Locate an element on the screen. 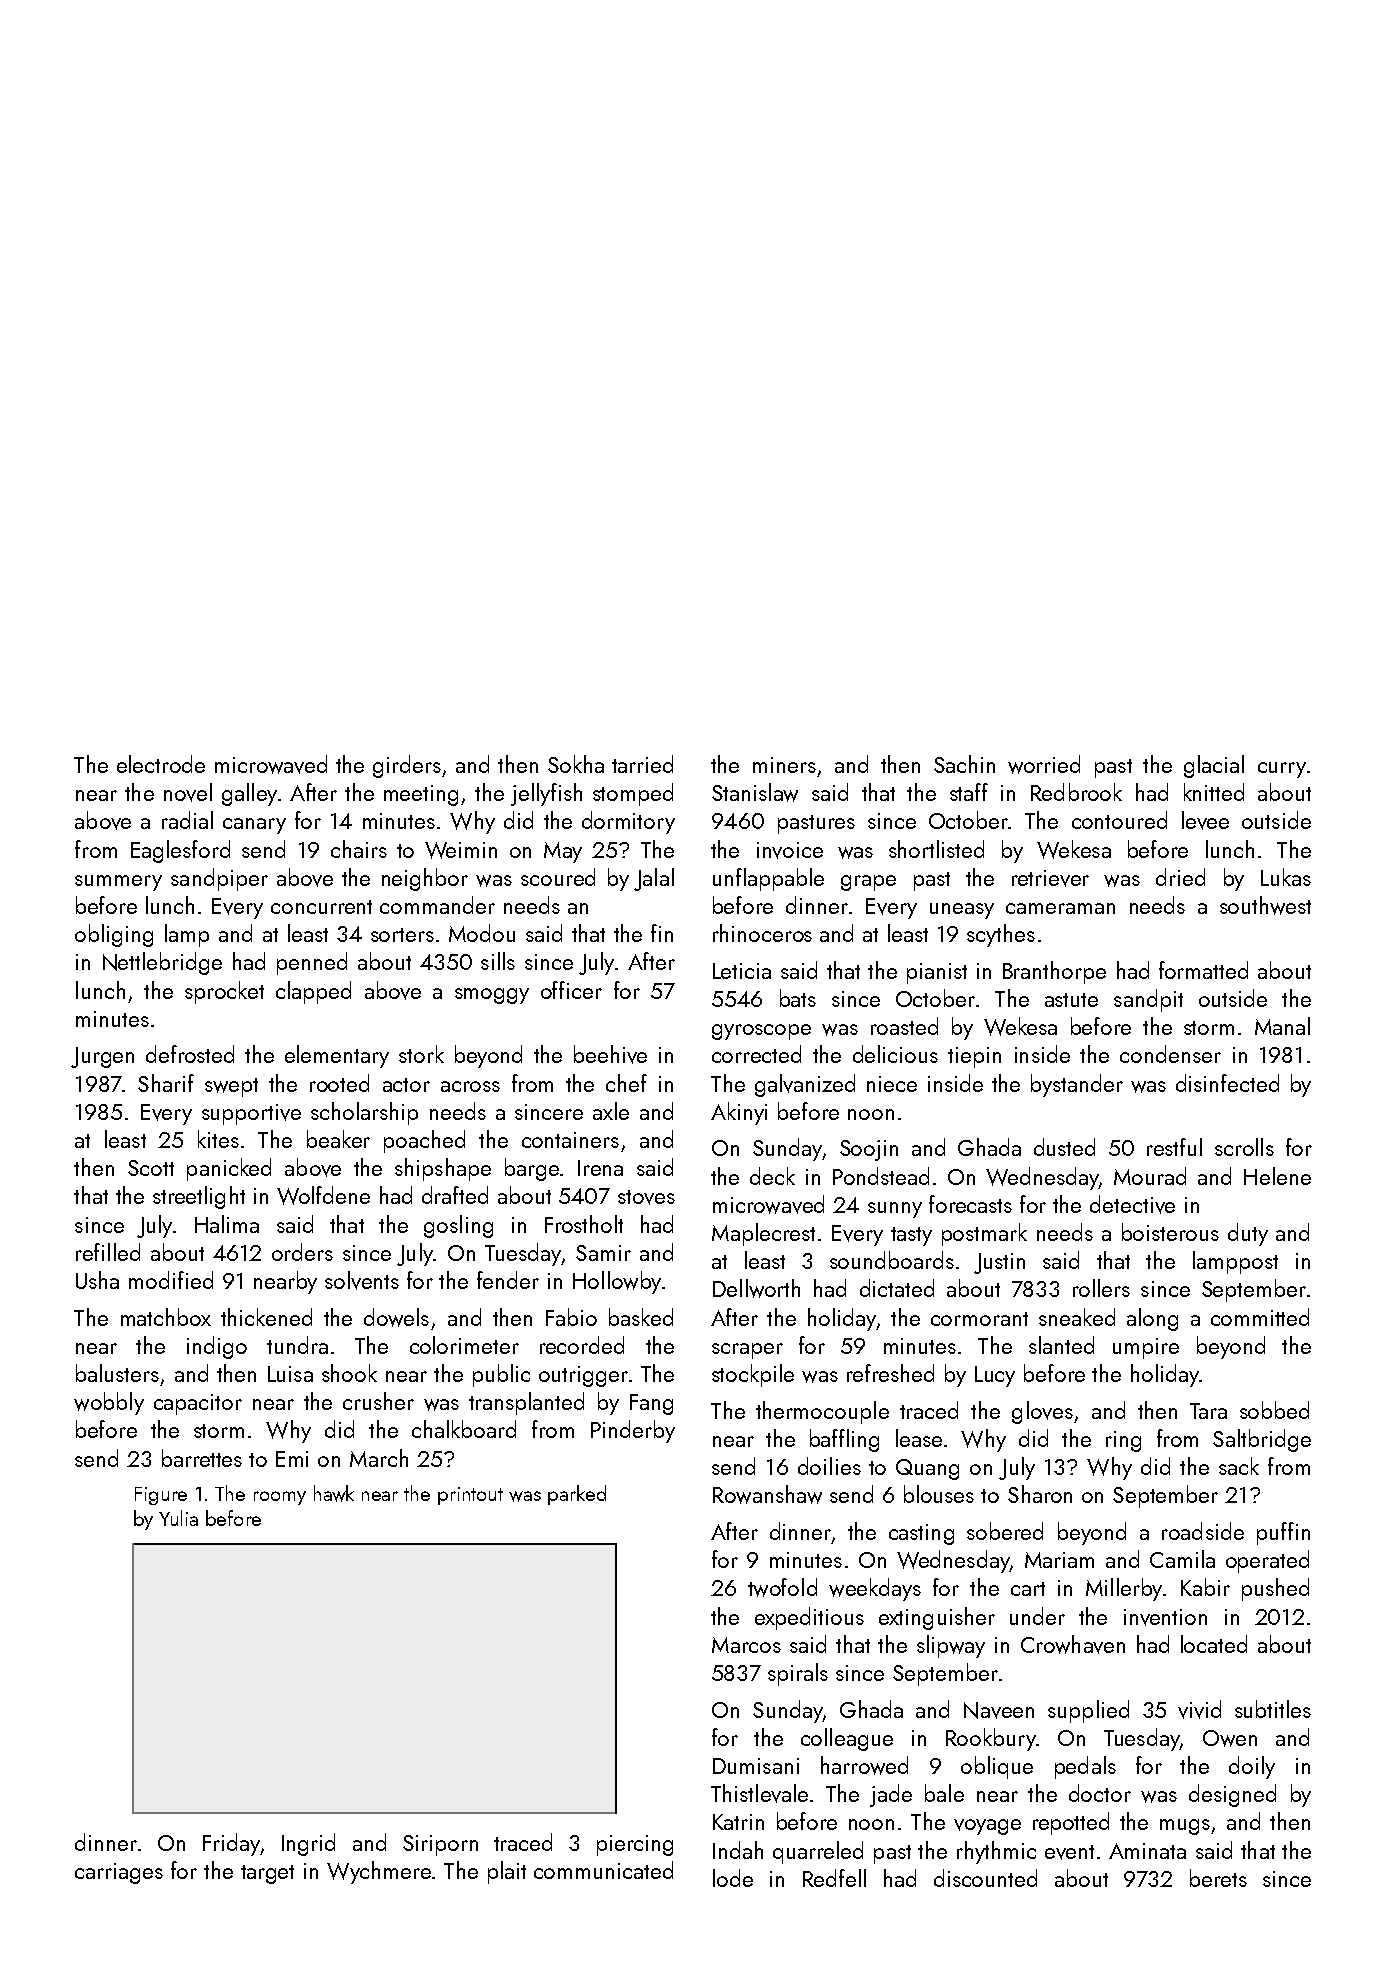 This screenshot has width=1386, height=1969. panicked is located at coordinates (229, 1169).
